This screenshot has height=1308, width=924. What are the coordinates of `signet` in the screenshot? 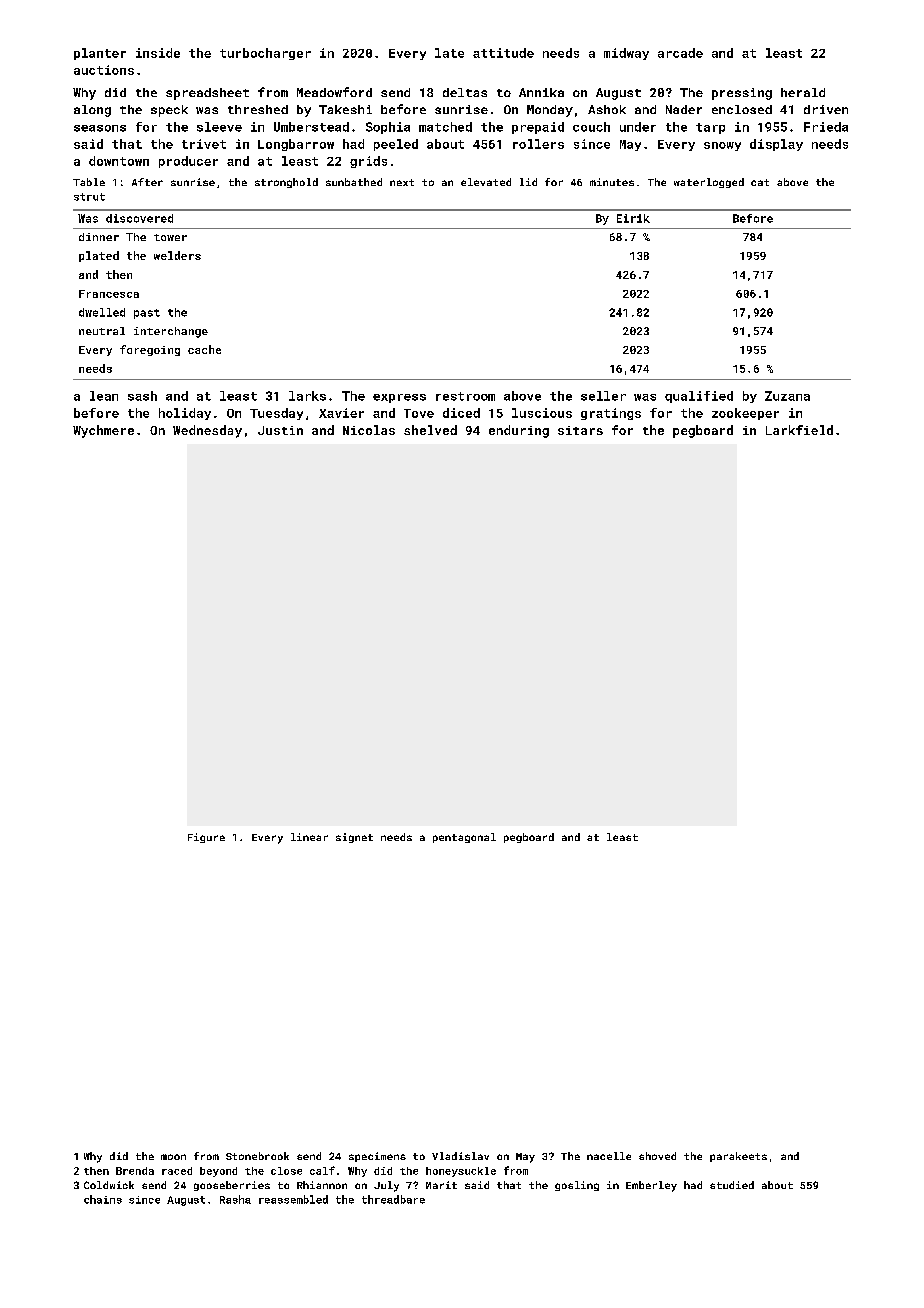 It's located at (354, 838).
